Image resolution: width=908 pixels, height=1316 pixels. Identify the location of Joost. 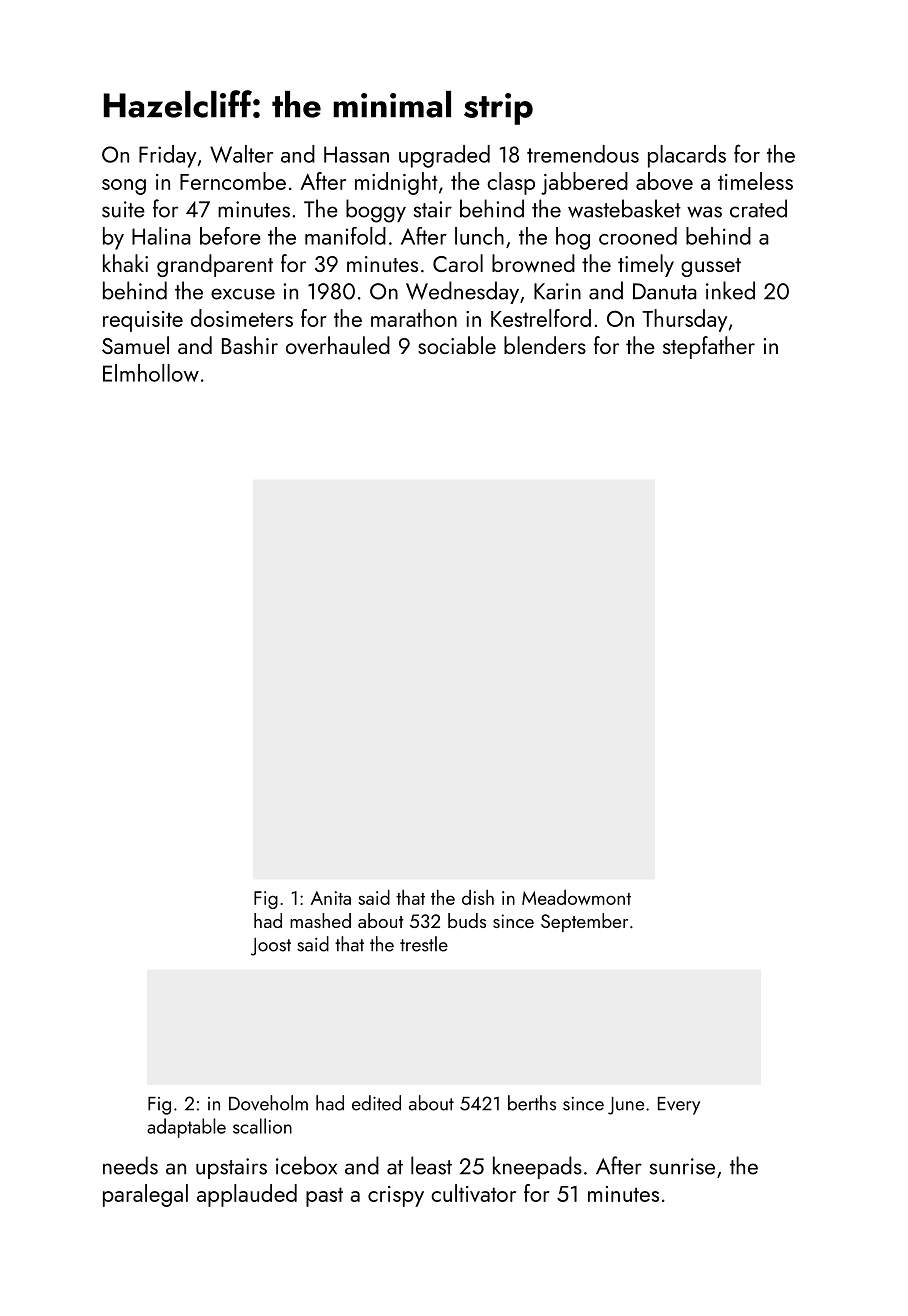
(271, 947).
